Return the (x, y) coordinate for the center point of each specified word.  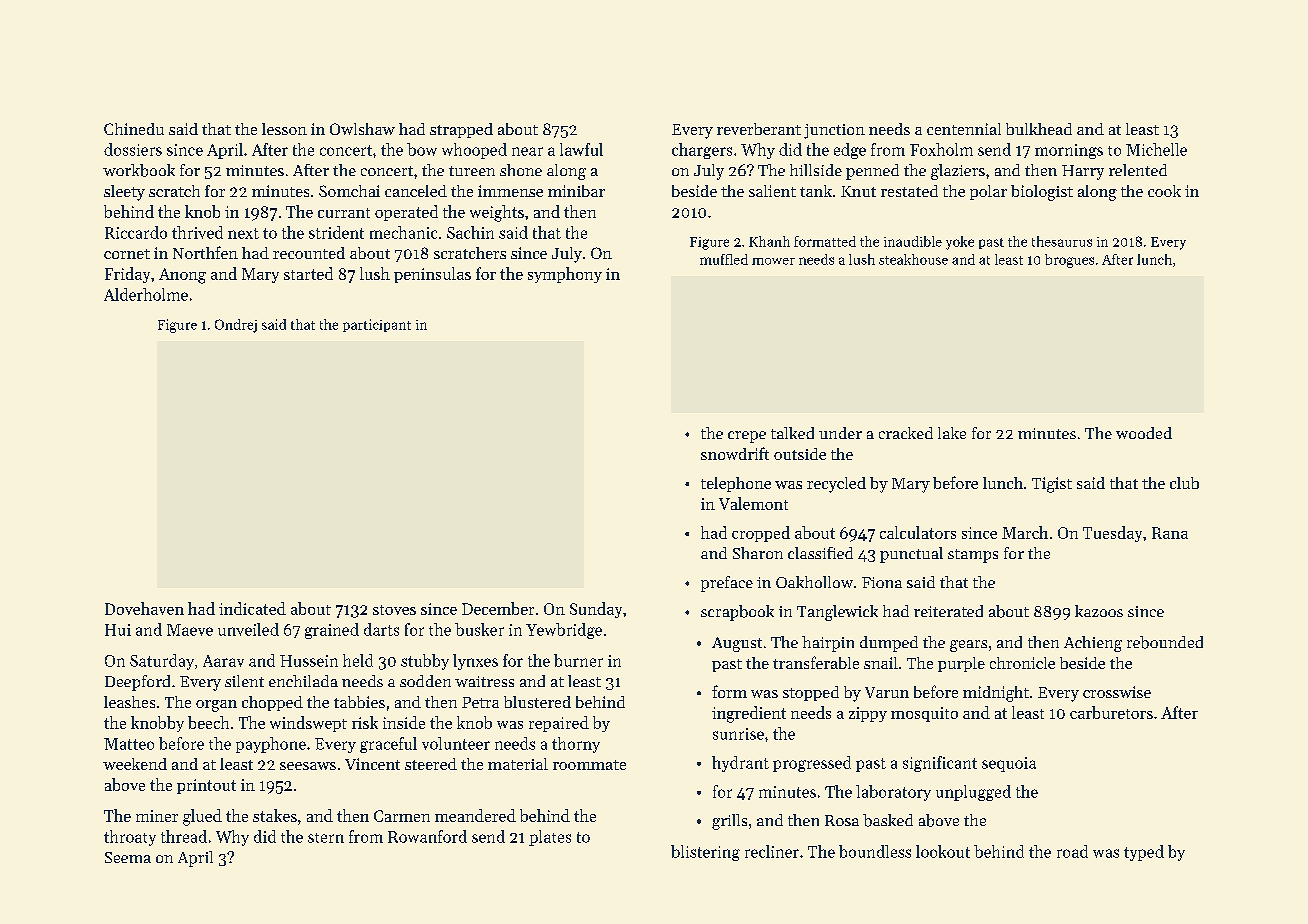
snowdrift (735, 453)
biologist (1042, 193)
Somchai (349, 191)
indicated (252, 608)
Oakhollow (814, 582)
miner (157, 816)
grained (332, 631)
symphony (565, 275)
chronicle (1022, 663)
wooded (1144, 433)
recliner (772, 851)
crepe (747, 437)
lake (952, 433)
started (308, 273)
